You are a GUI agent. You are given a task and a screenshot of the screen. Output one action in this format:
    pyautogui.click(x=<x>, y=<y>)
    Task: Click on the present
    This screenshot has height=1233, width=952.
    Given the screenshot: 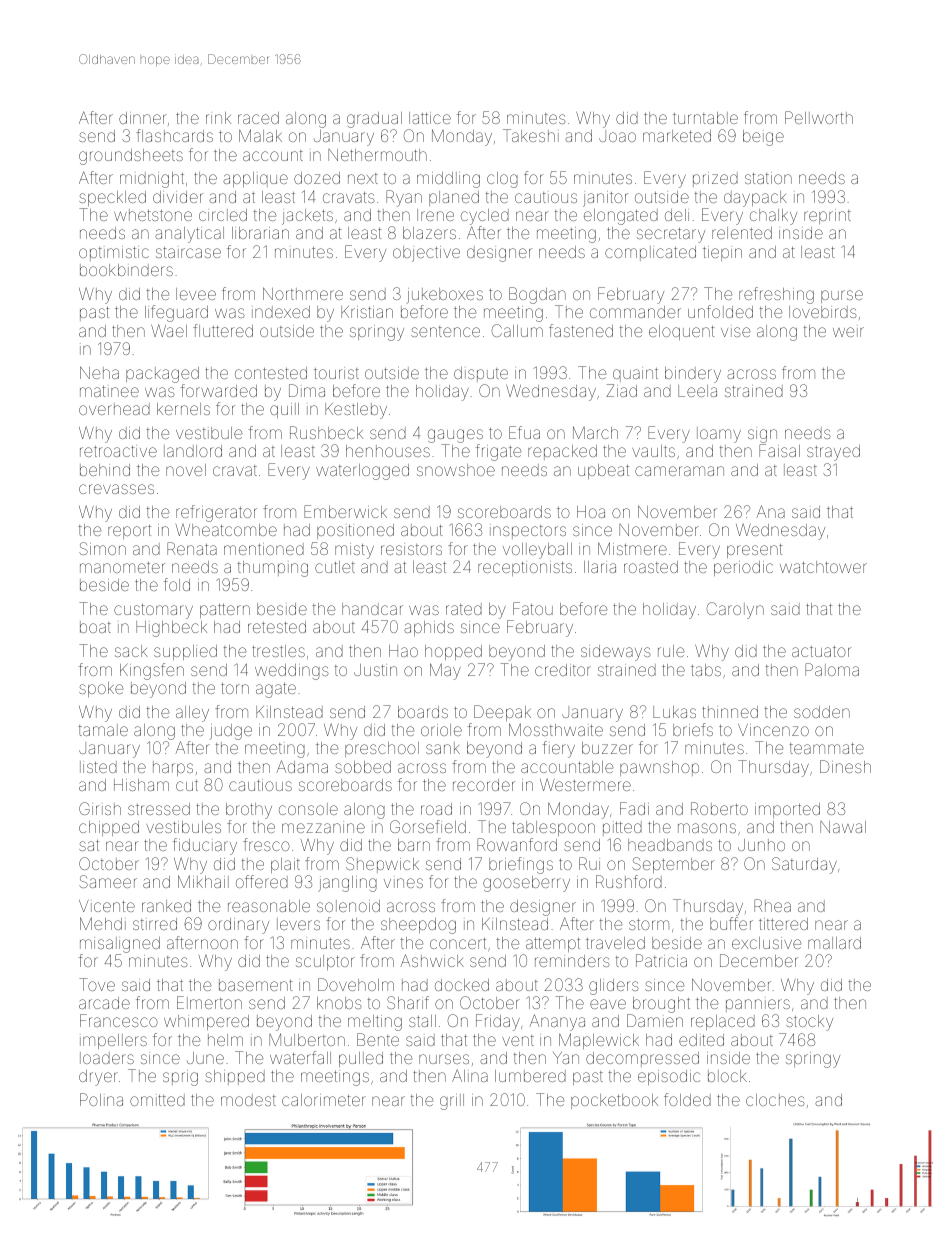 What is the action you would take?
    pyautogui.click(x=755, y=551)
